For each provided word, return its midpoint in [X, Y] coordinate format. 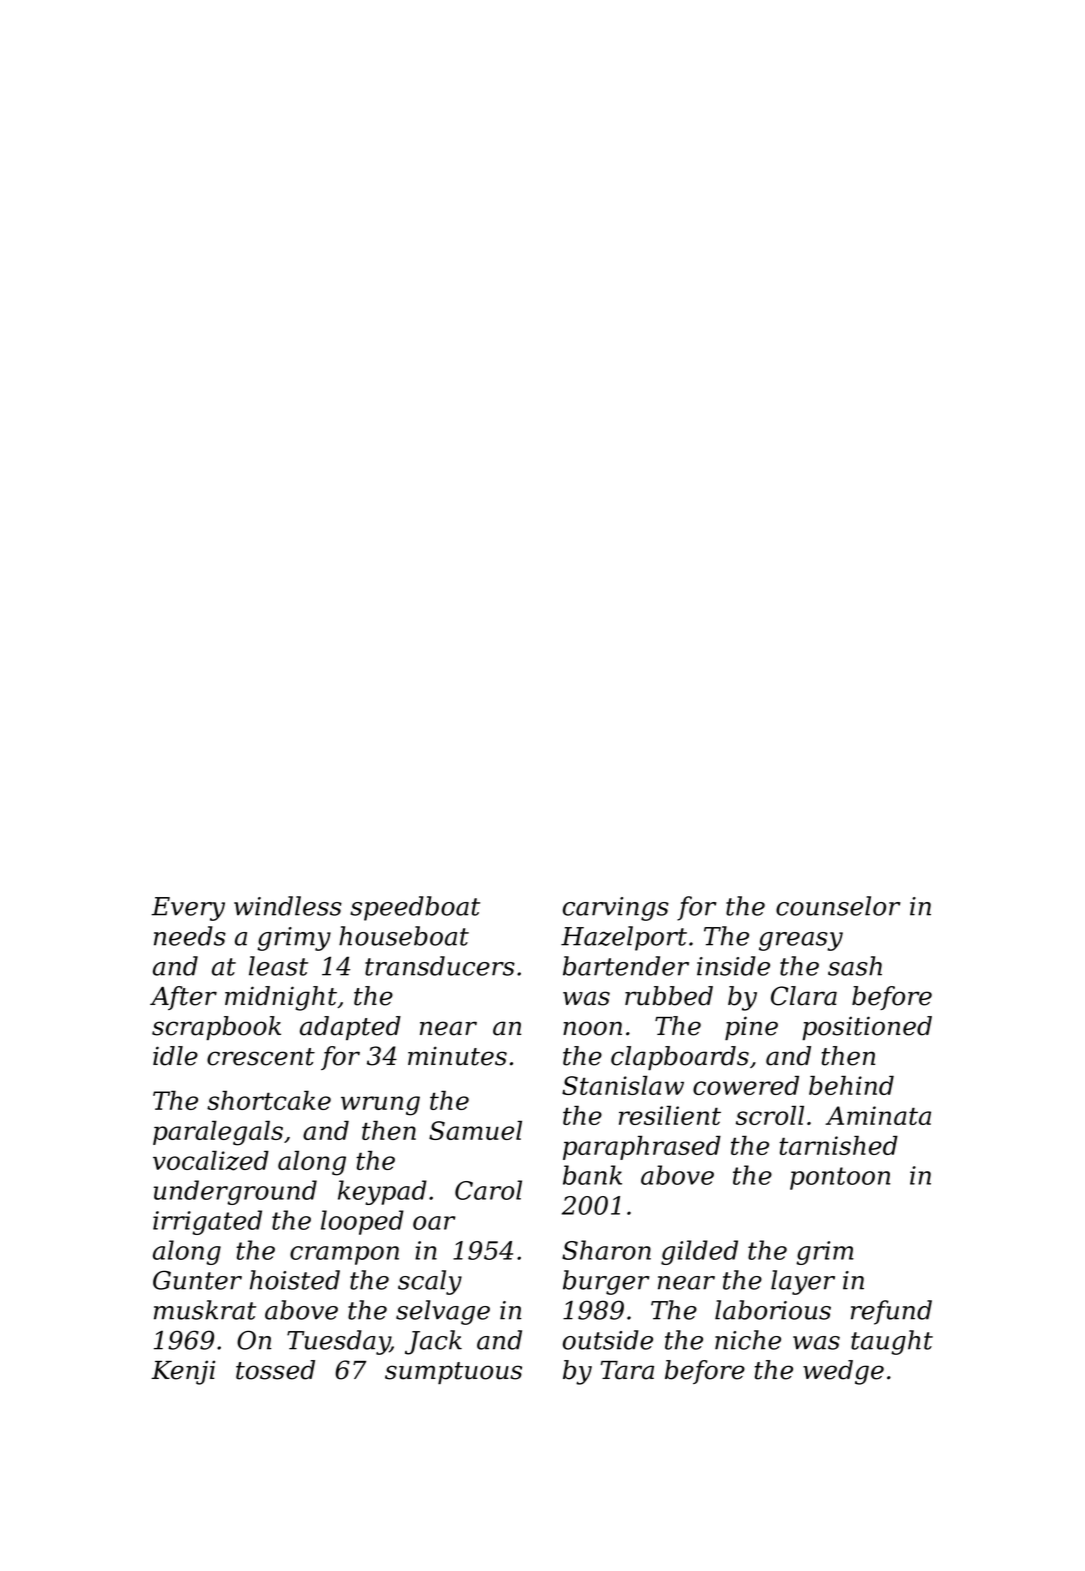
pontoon [840, 1178]
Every [188, 909]
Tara [627, 1370]
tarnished [838, 1145]
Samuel [475, 1130]
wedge [843, 1372]
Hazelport [624, 938]
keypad [382, 1192]
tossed [275, 1370]
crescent [261, 1057]
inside [733, 966]
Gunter [197, 1280]
